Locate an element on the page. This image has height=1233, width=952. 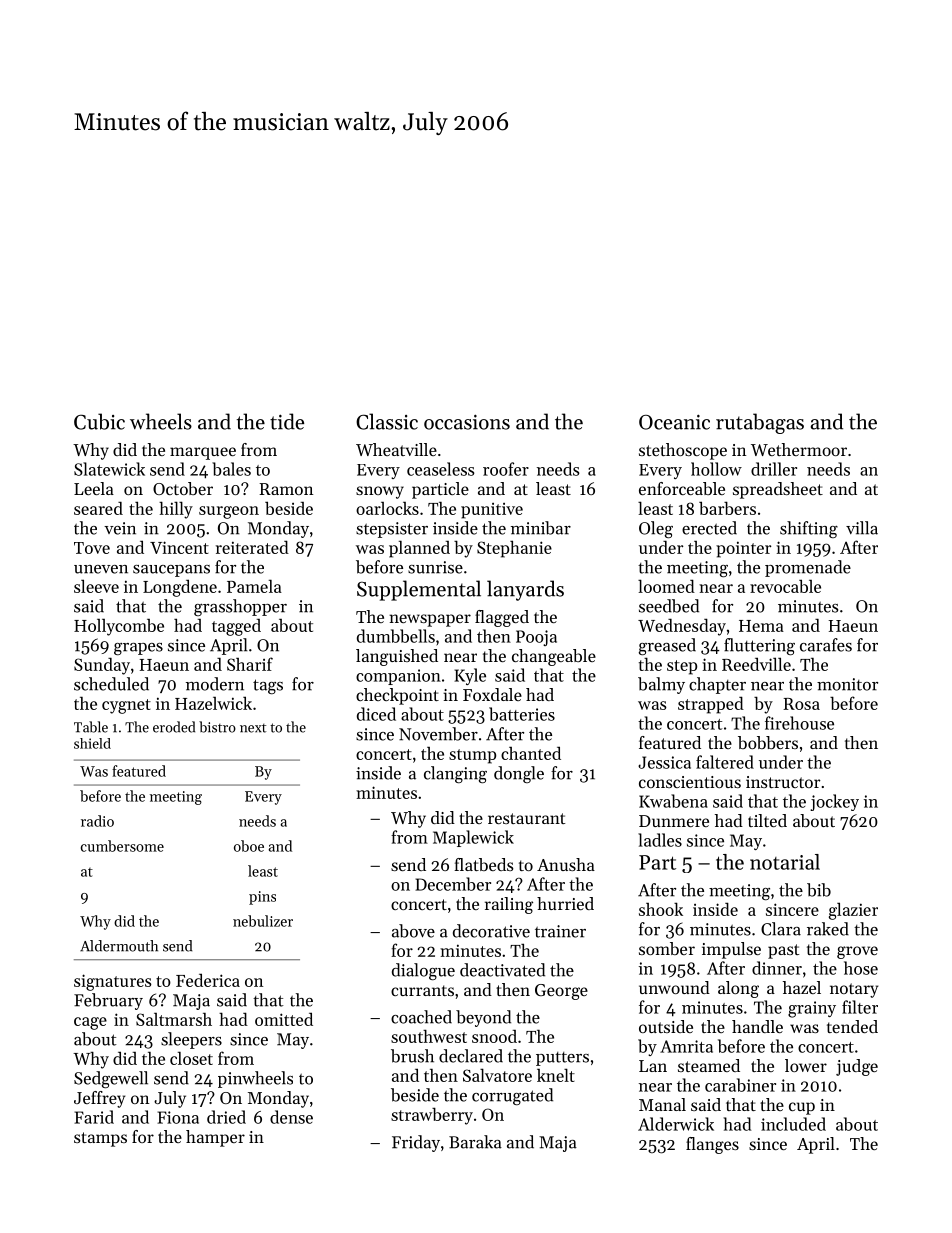
Kyle is located at coordinates (470, 676).
